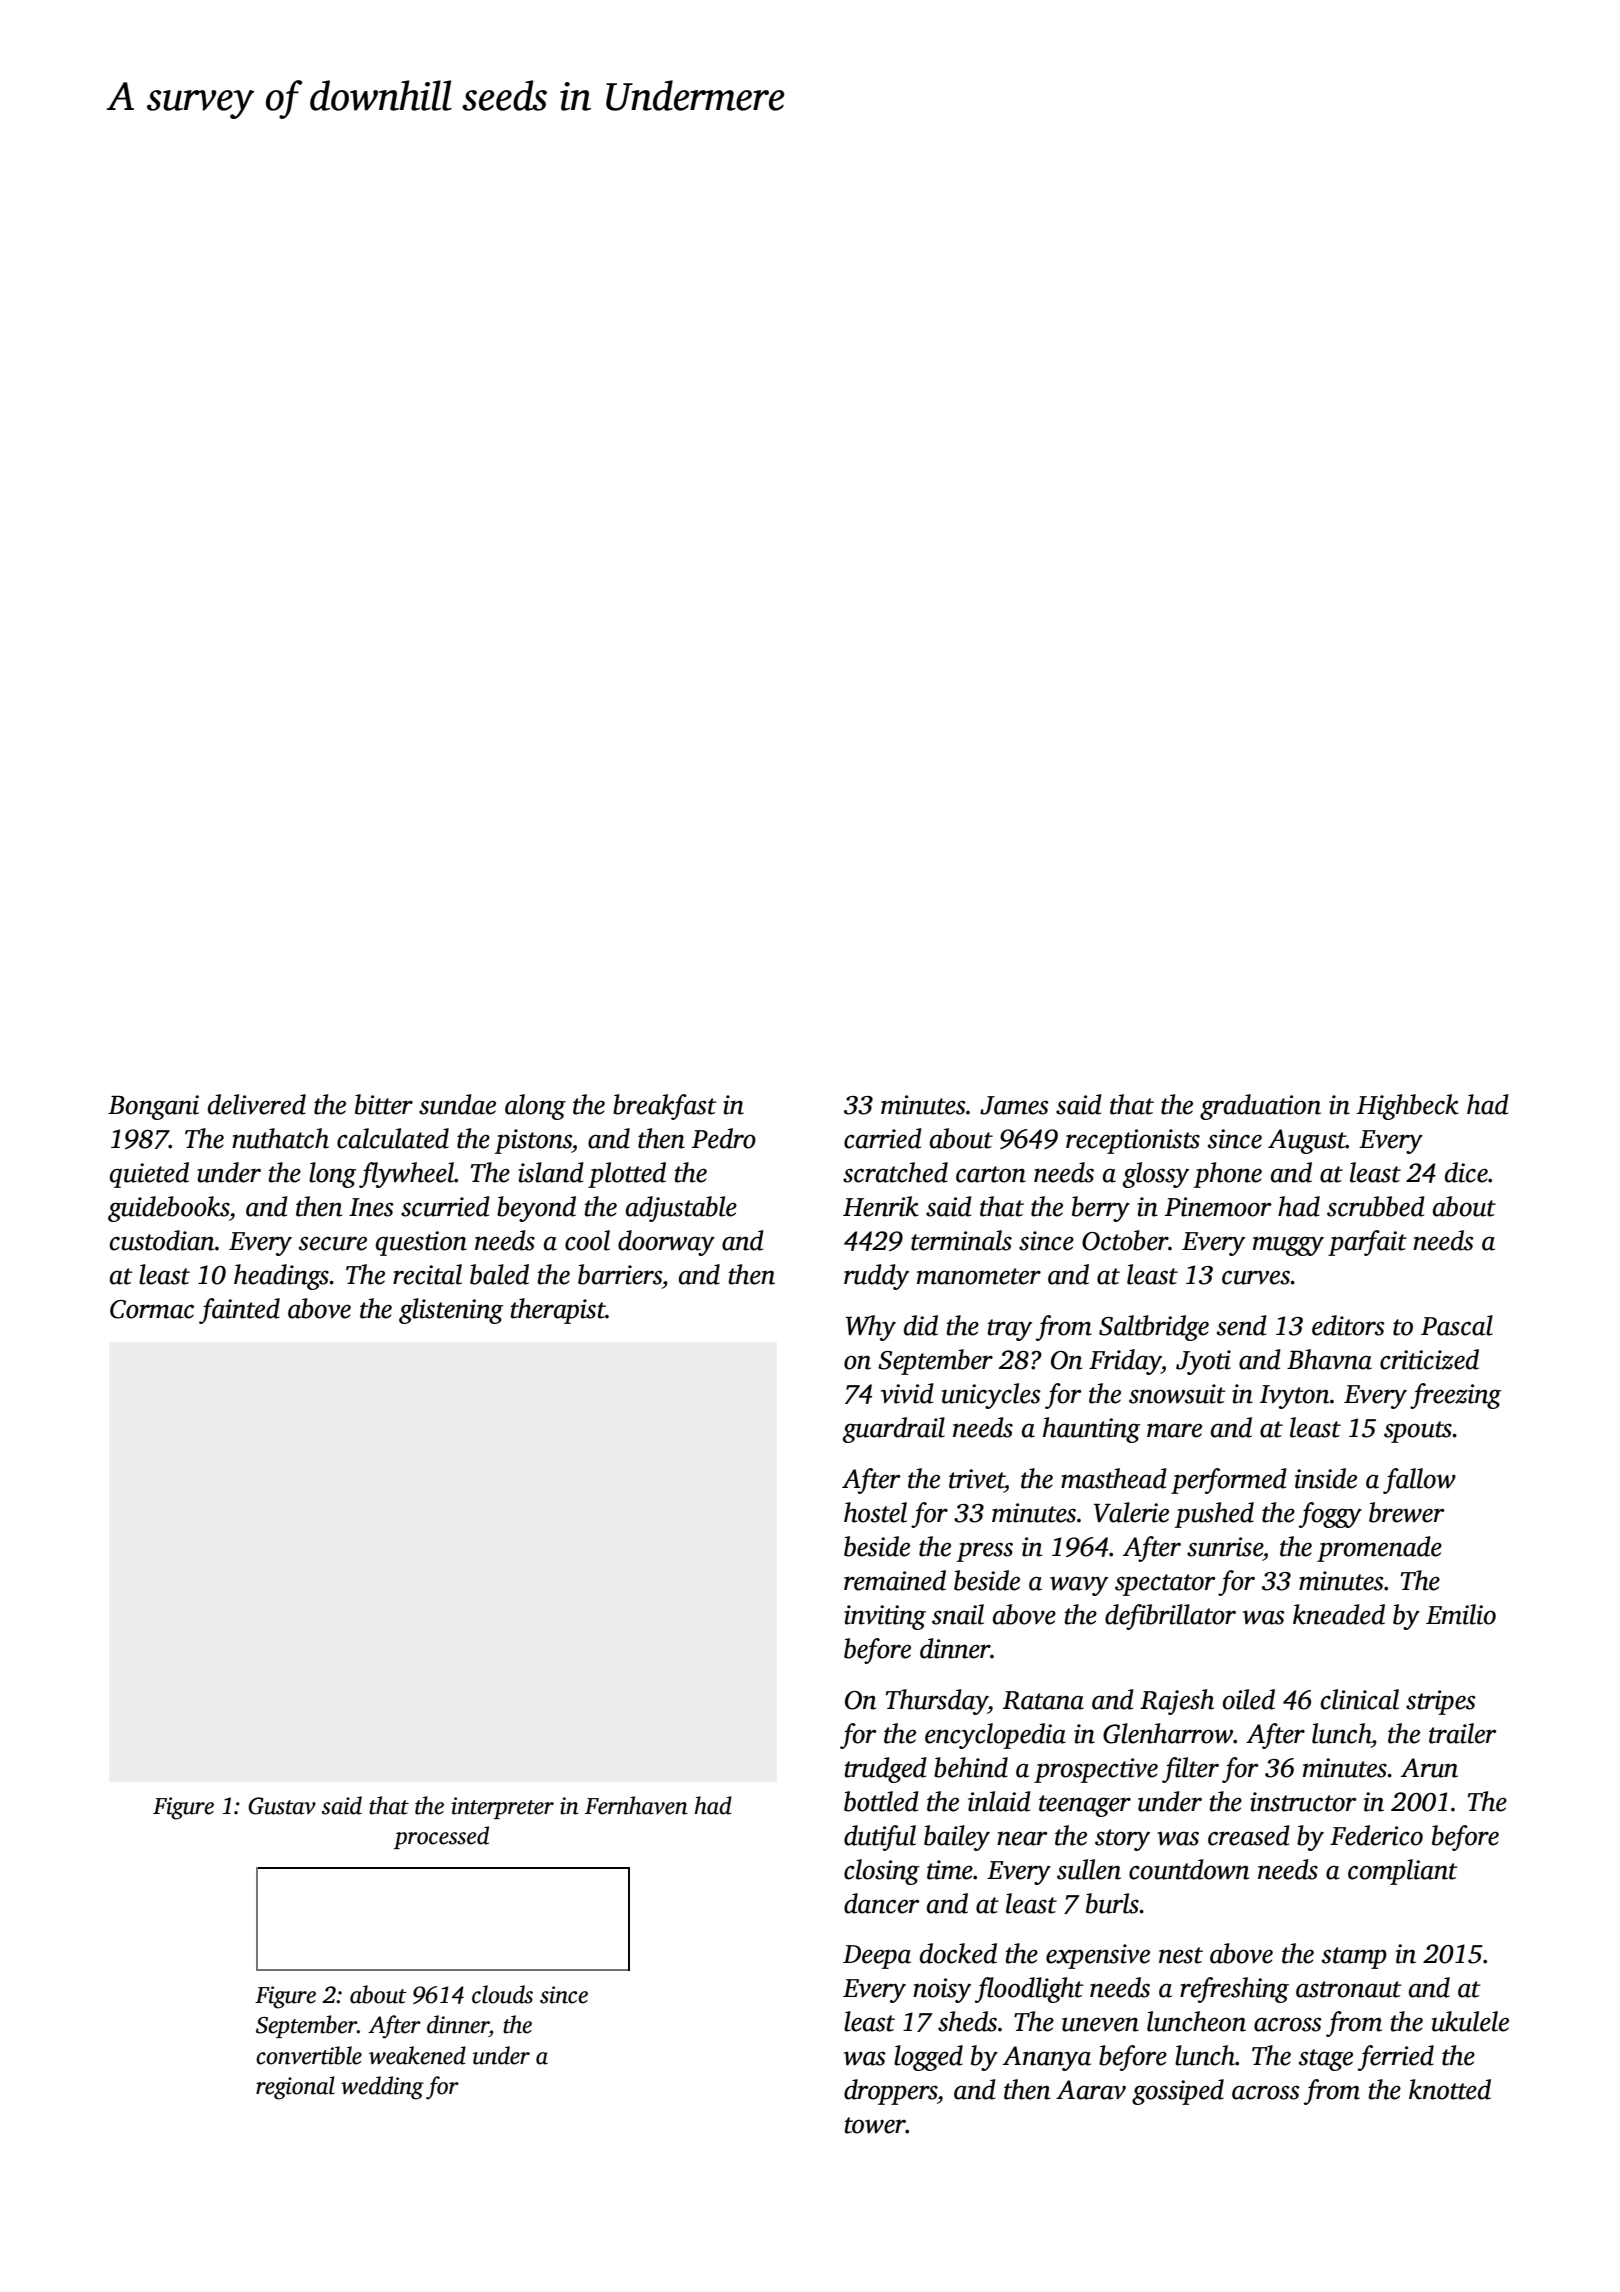 This page has height=2292, width=1620. What do you see at coordinates (282, 1806) in the page?
I see `Gustav` at bounding box center [282, 1806].
